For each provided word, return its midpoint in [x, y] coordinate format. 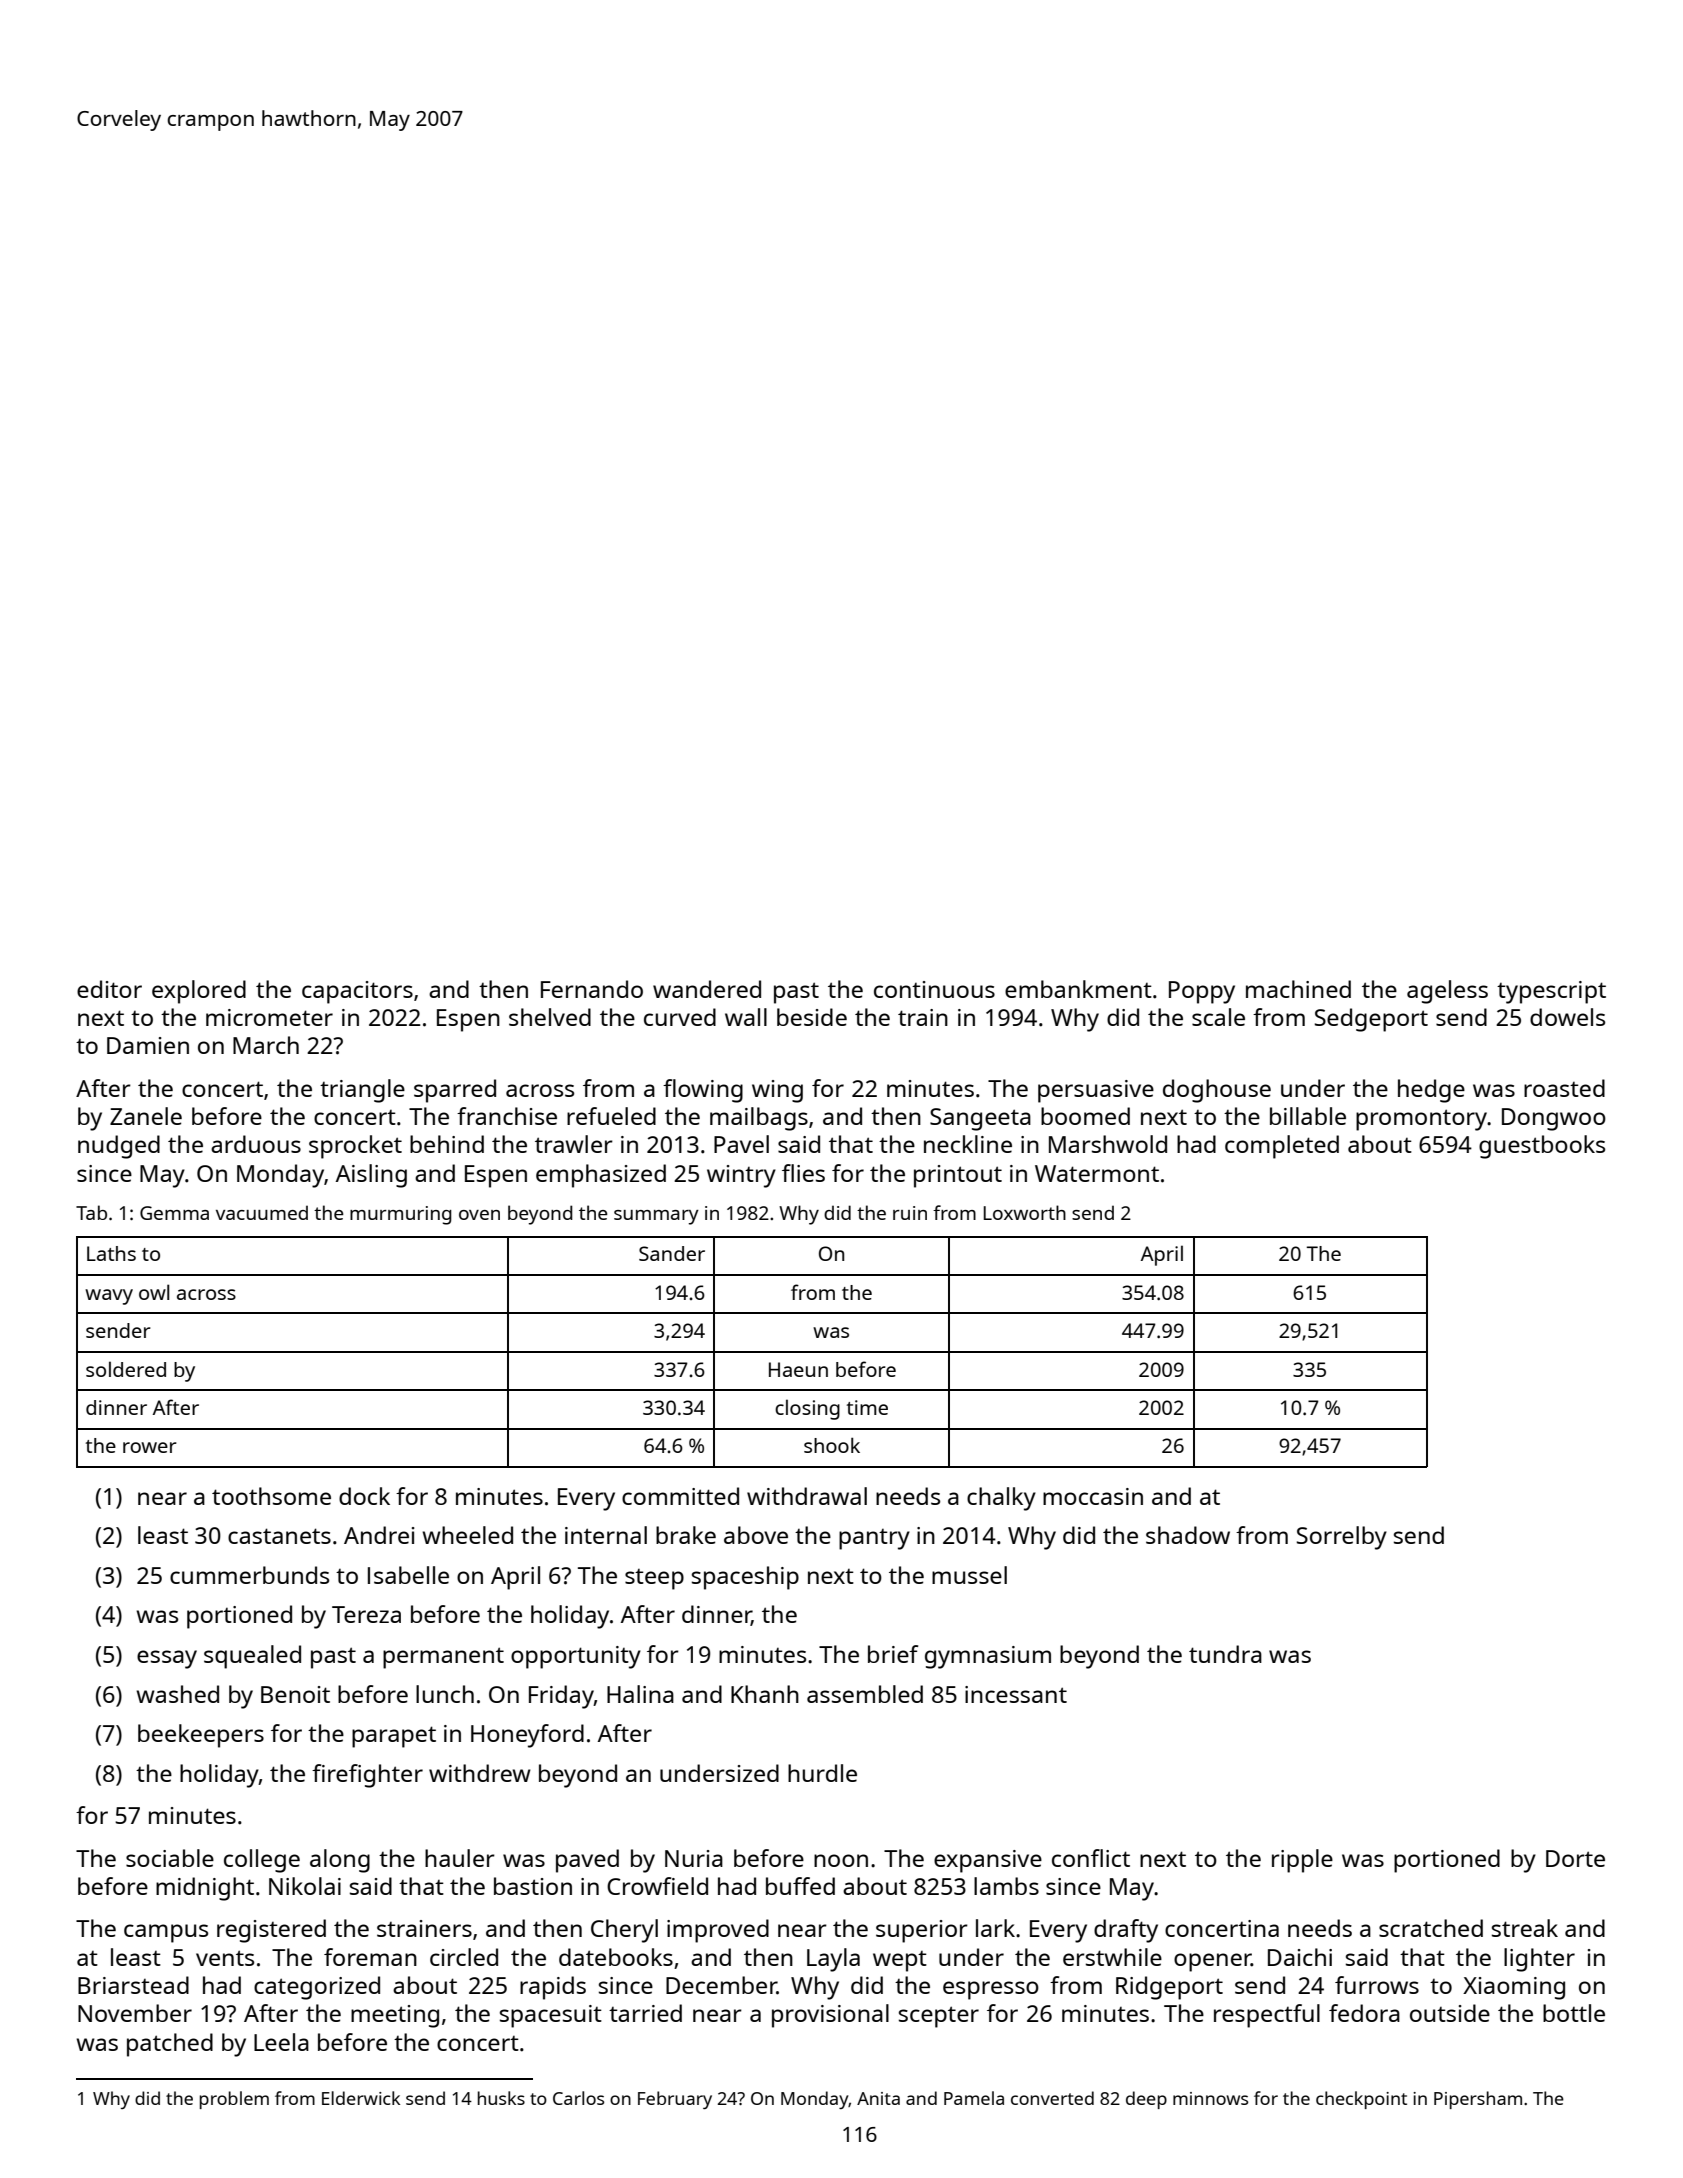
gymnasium [988, 1657]
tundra [1225, 1654]
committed [680, 1496]
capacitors [357, 992]
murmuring [401, 1215]
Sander [672, 1253]
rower [150, 1447]
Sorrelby [1342, 1538]
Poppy [1202, 992]
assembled [865, 1694]
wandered [707, 989]
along [340, 1861]
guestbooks [1542, 1147]
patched [170, 2045]
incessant [1016, 1694]
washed [177, 1694]
